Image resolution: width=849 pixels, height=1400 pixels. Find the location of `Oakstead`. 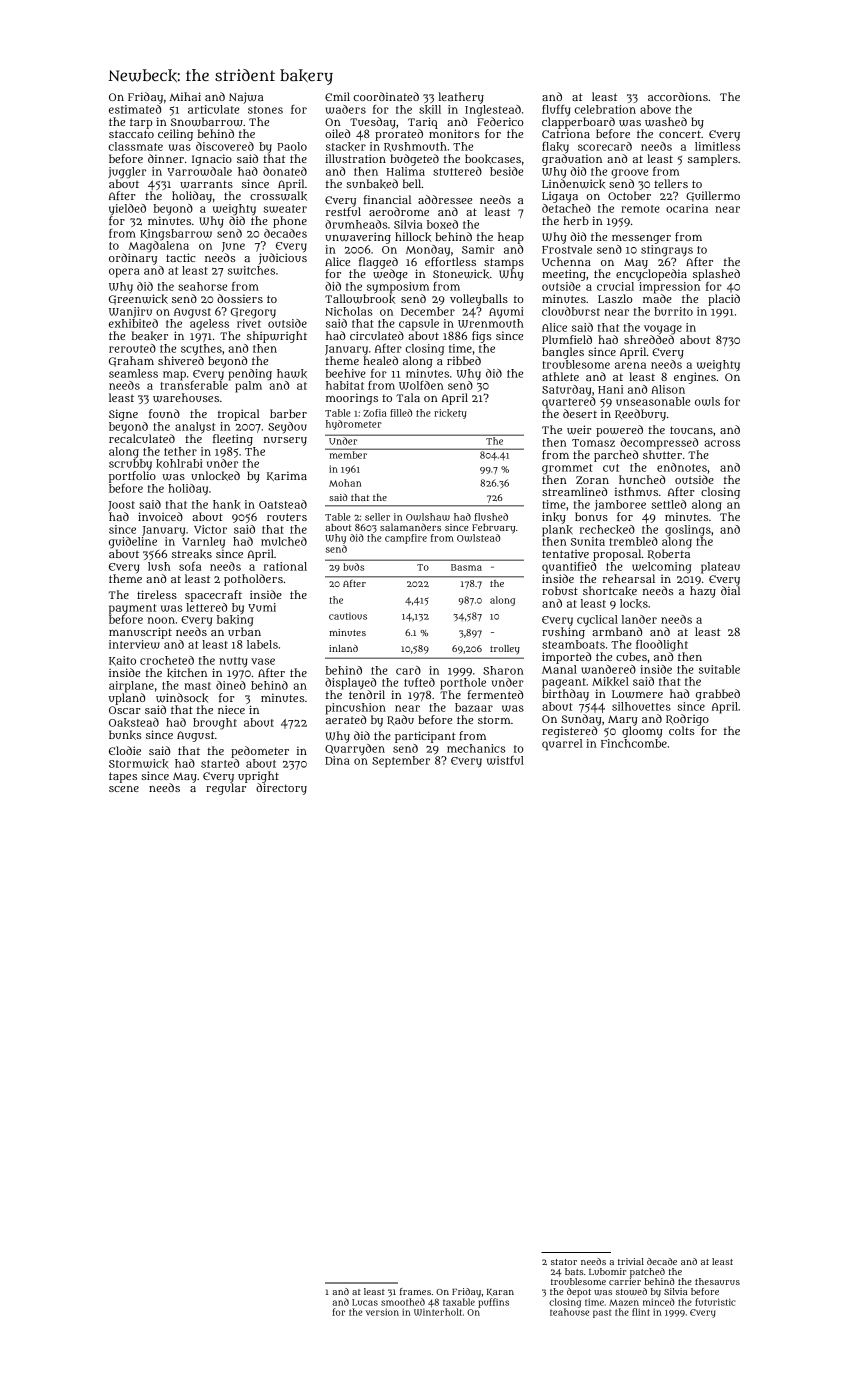

Oakstead is located at coordinates (134, 722).
